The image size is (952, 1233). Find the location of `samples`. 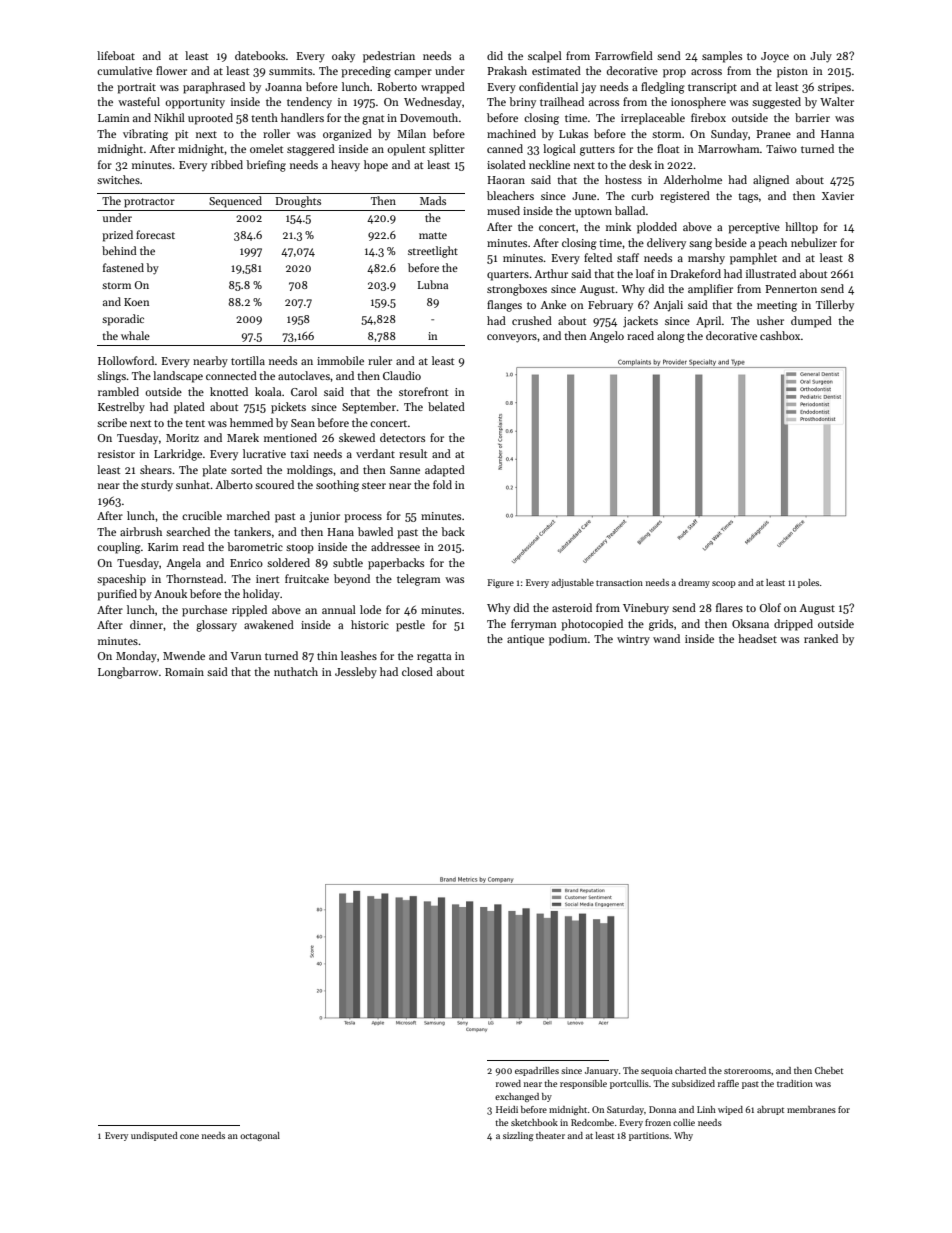

samples is located at coordinates (722, 57).
